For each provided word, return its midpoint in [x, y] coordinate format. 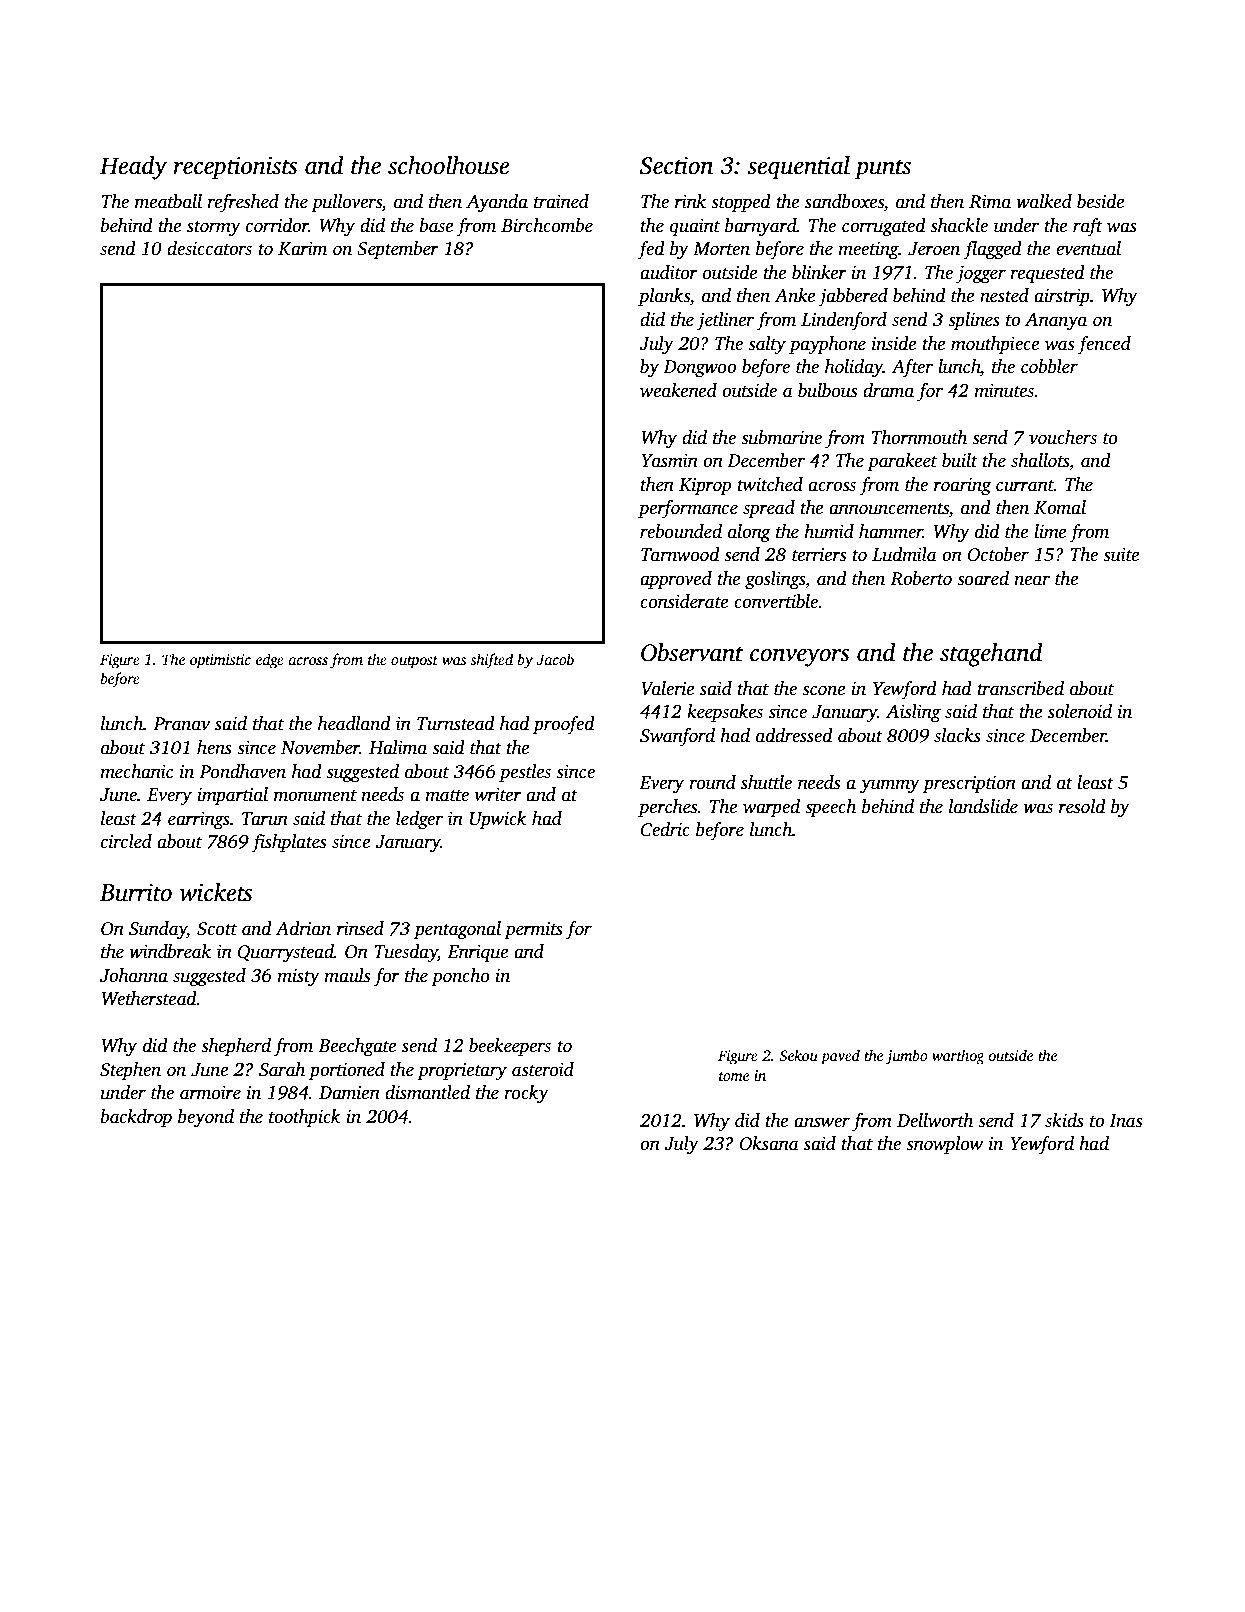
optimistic [220, 661]
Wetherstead [149, 998]
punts [883, 169]
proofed [564, 725]
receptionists [236, 168]
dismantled [427, 1092]
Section [676, 166]
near [1032, 580]
